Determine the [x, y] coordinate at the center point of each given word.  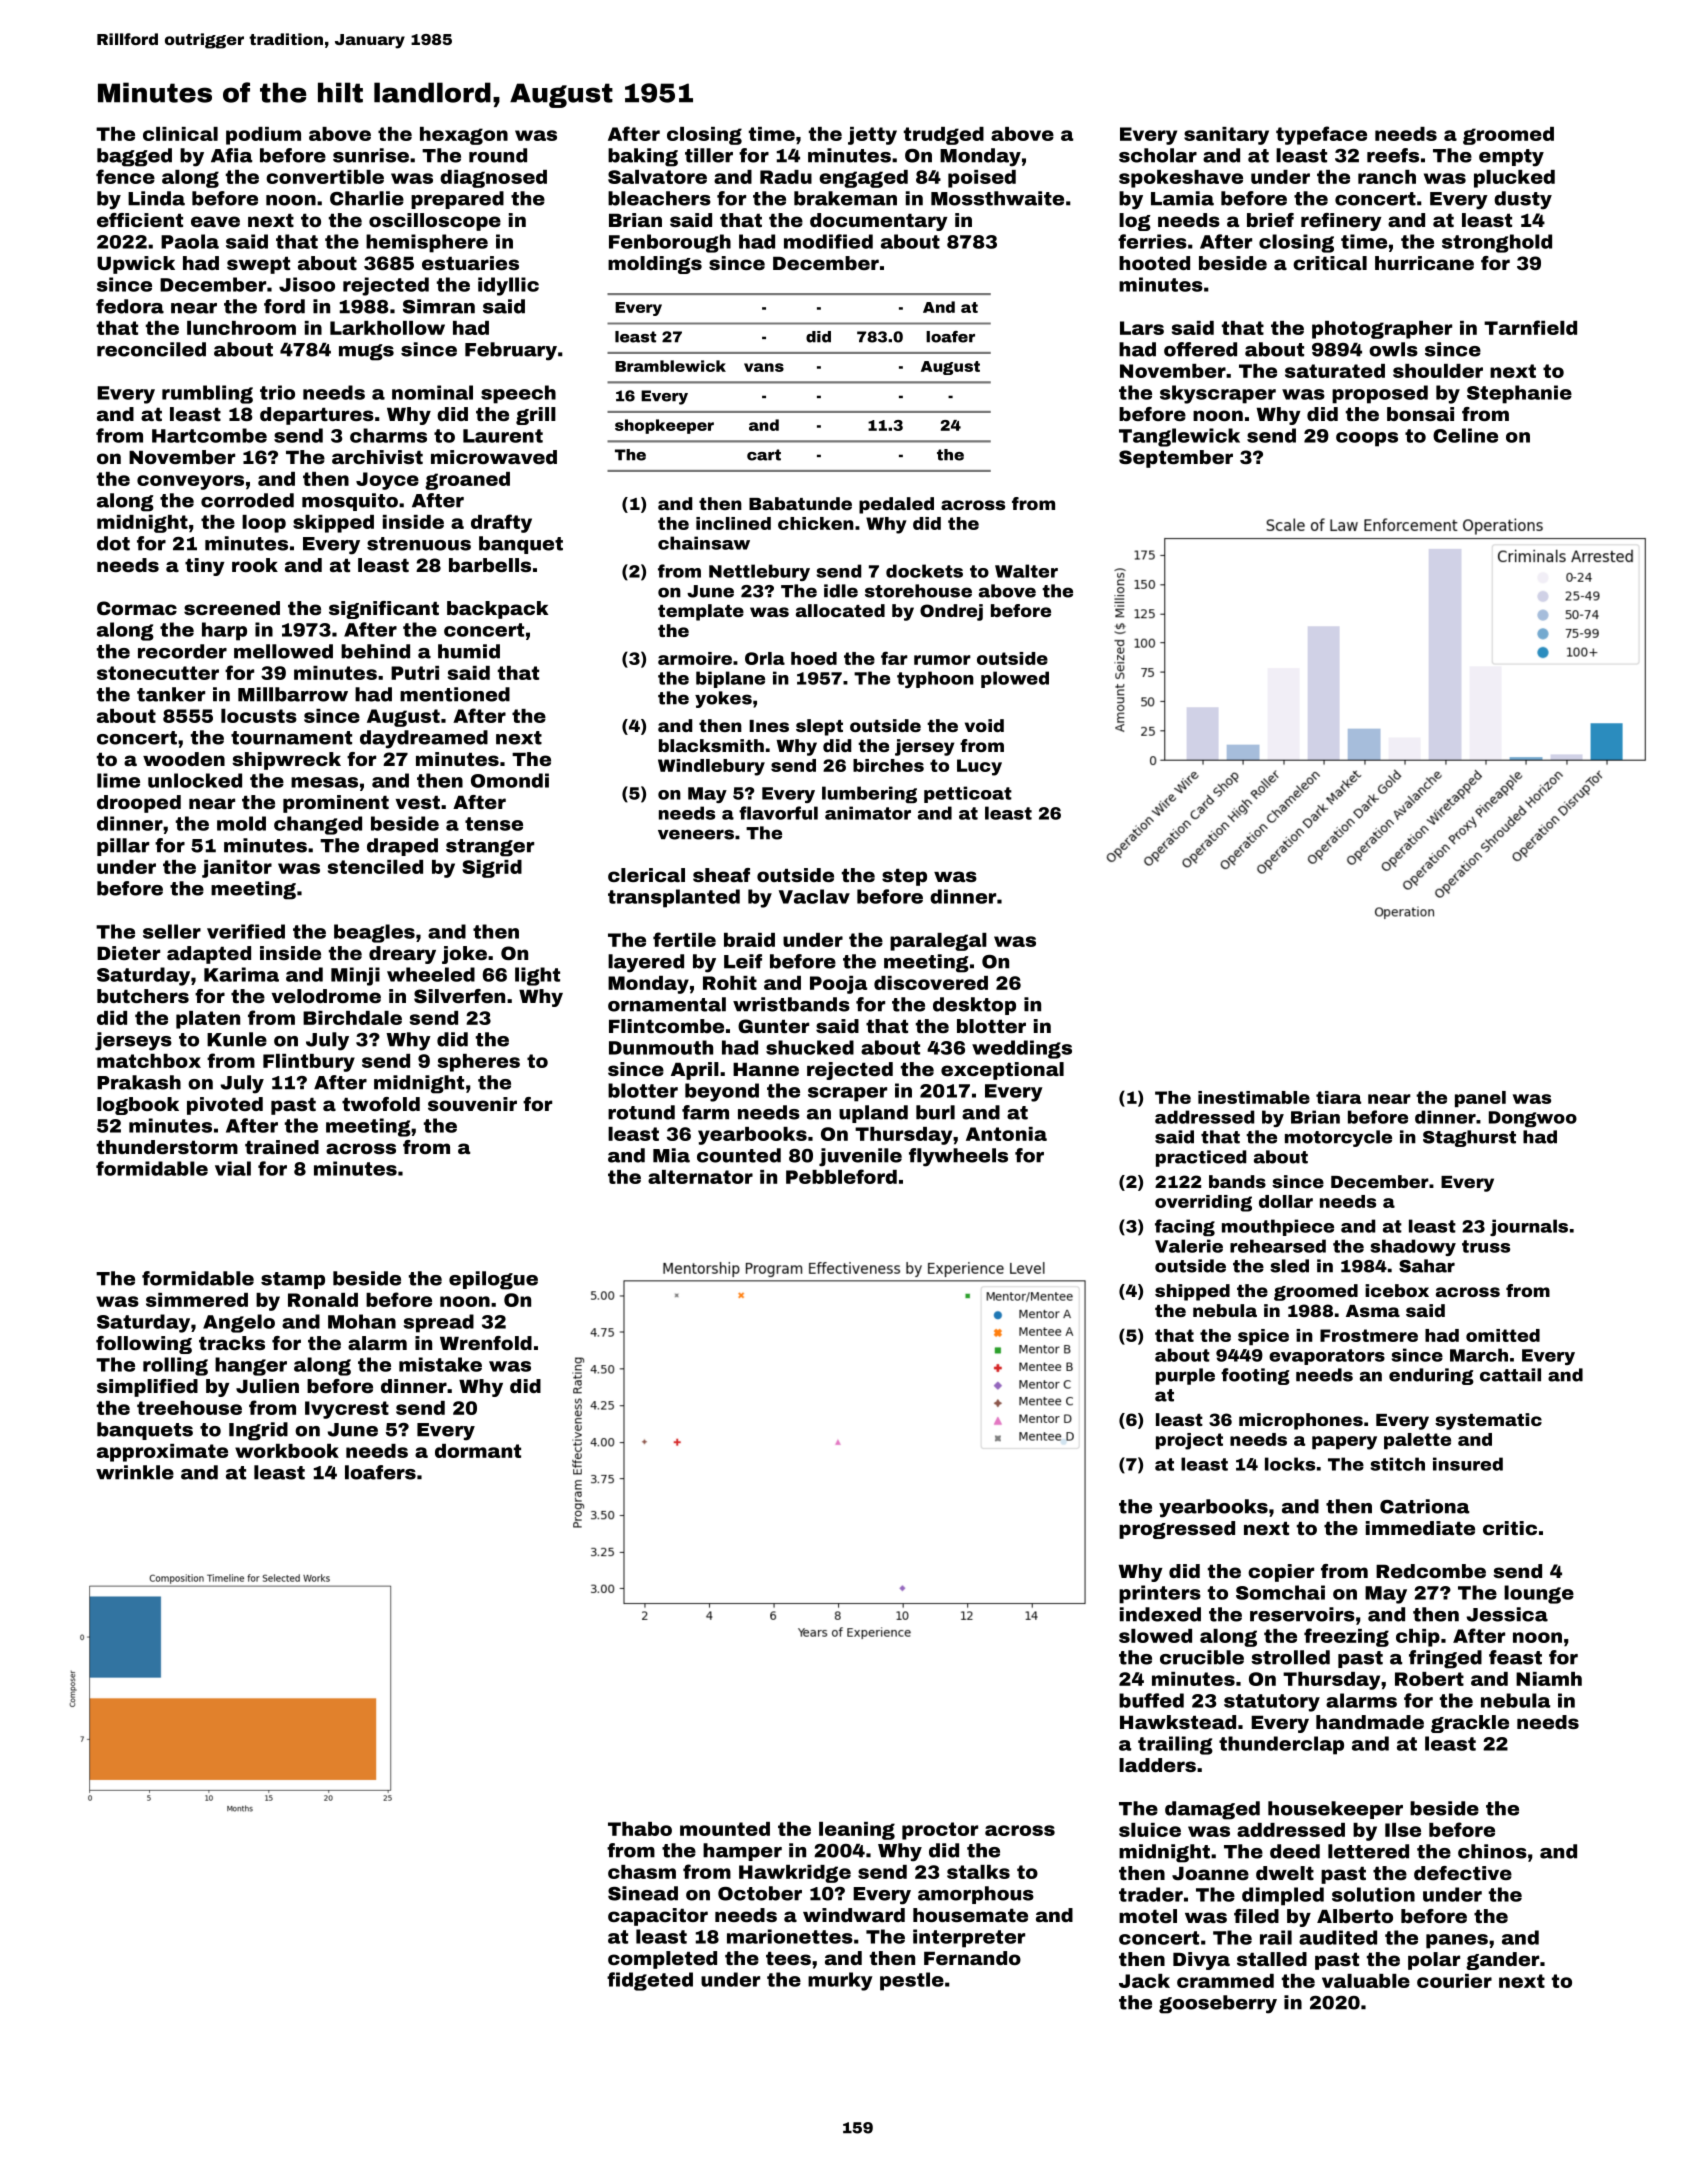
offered [1200, 349]
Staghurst [1469, 1138]
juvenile [860, 1157]
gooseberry [1218, 2004]
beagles [374, 933]
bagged [134, 157]
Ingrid [258, 1431]
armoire [695, 658]
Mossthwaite [997, 198]
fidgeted [650, 1981]
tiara [1338, 1097]
